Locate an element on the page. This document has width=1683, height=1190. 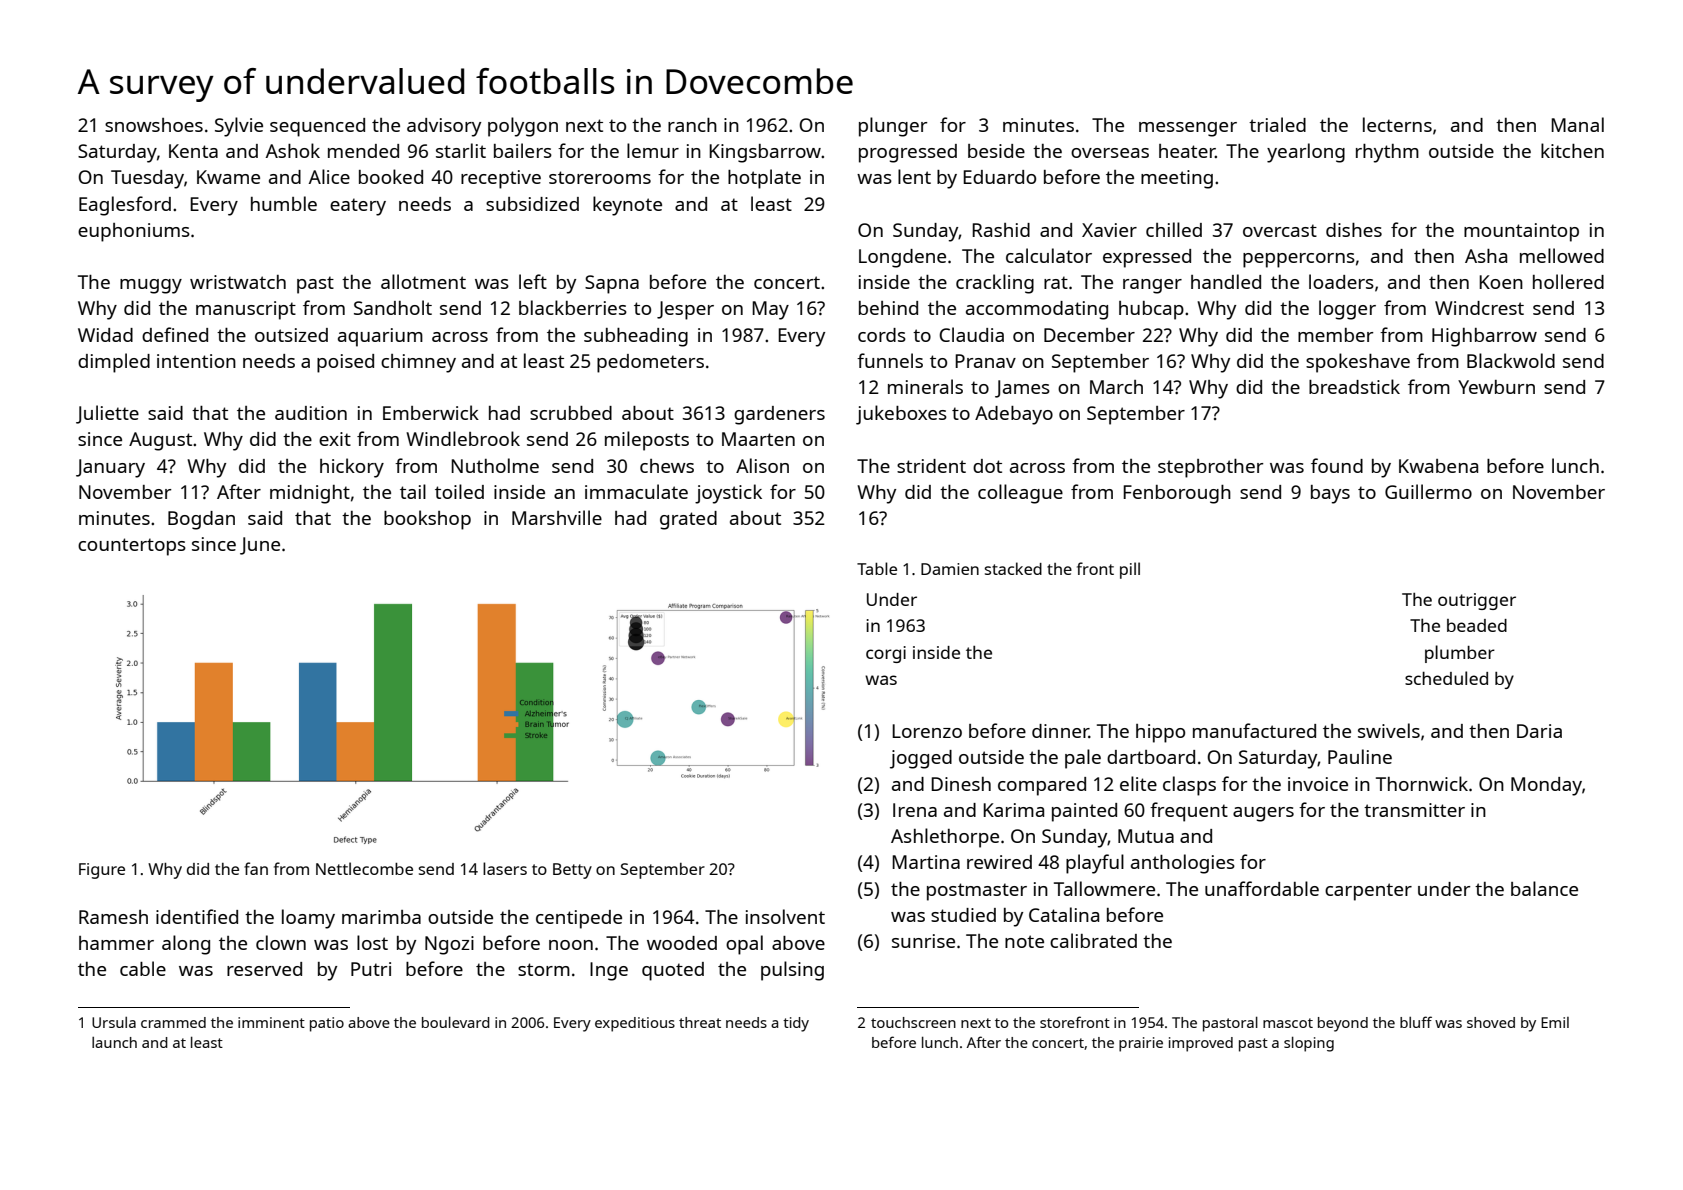
behind is located at coordinates (888, 308).
